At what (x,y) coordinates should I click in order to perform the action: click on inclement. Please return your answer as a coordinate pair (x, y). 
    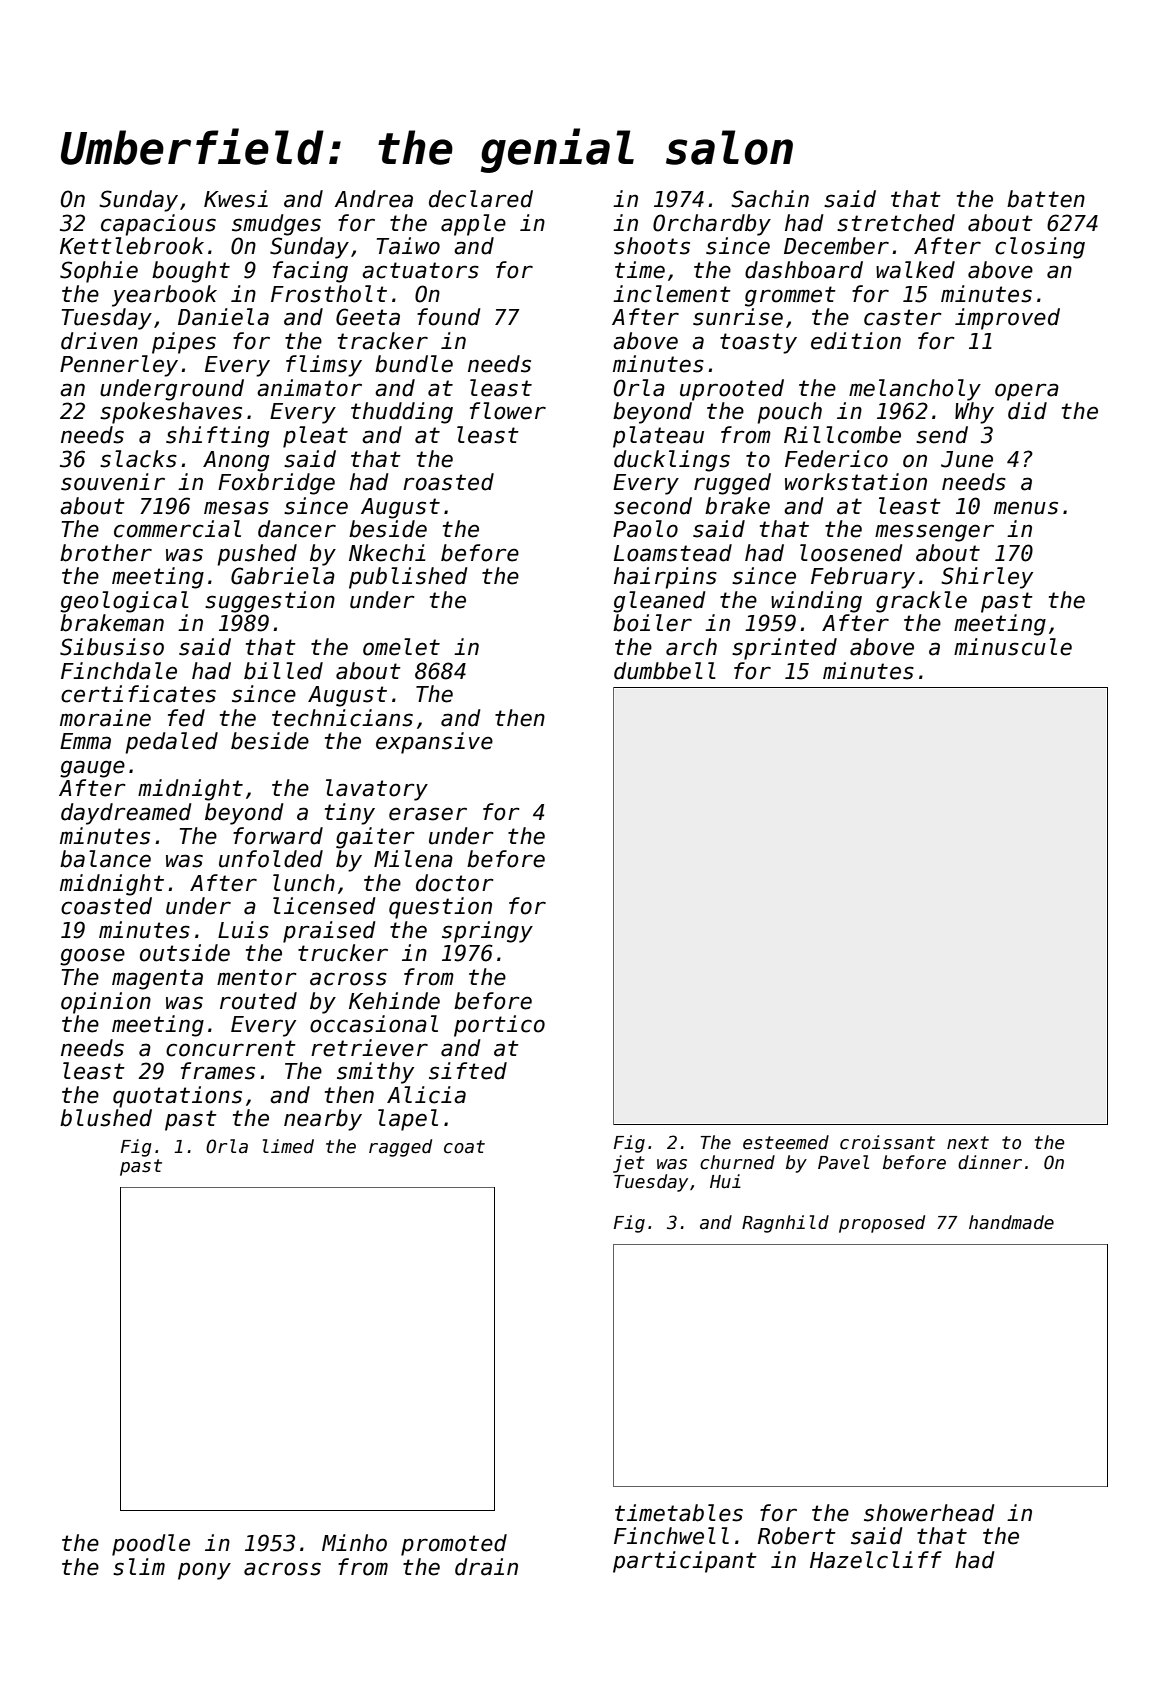
    Looking at the image, I should click on (672, 294).
